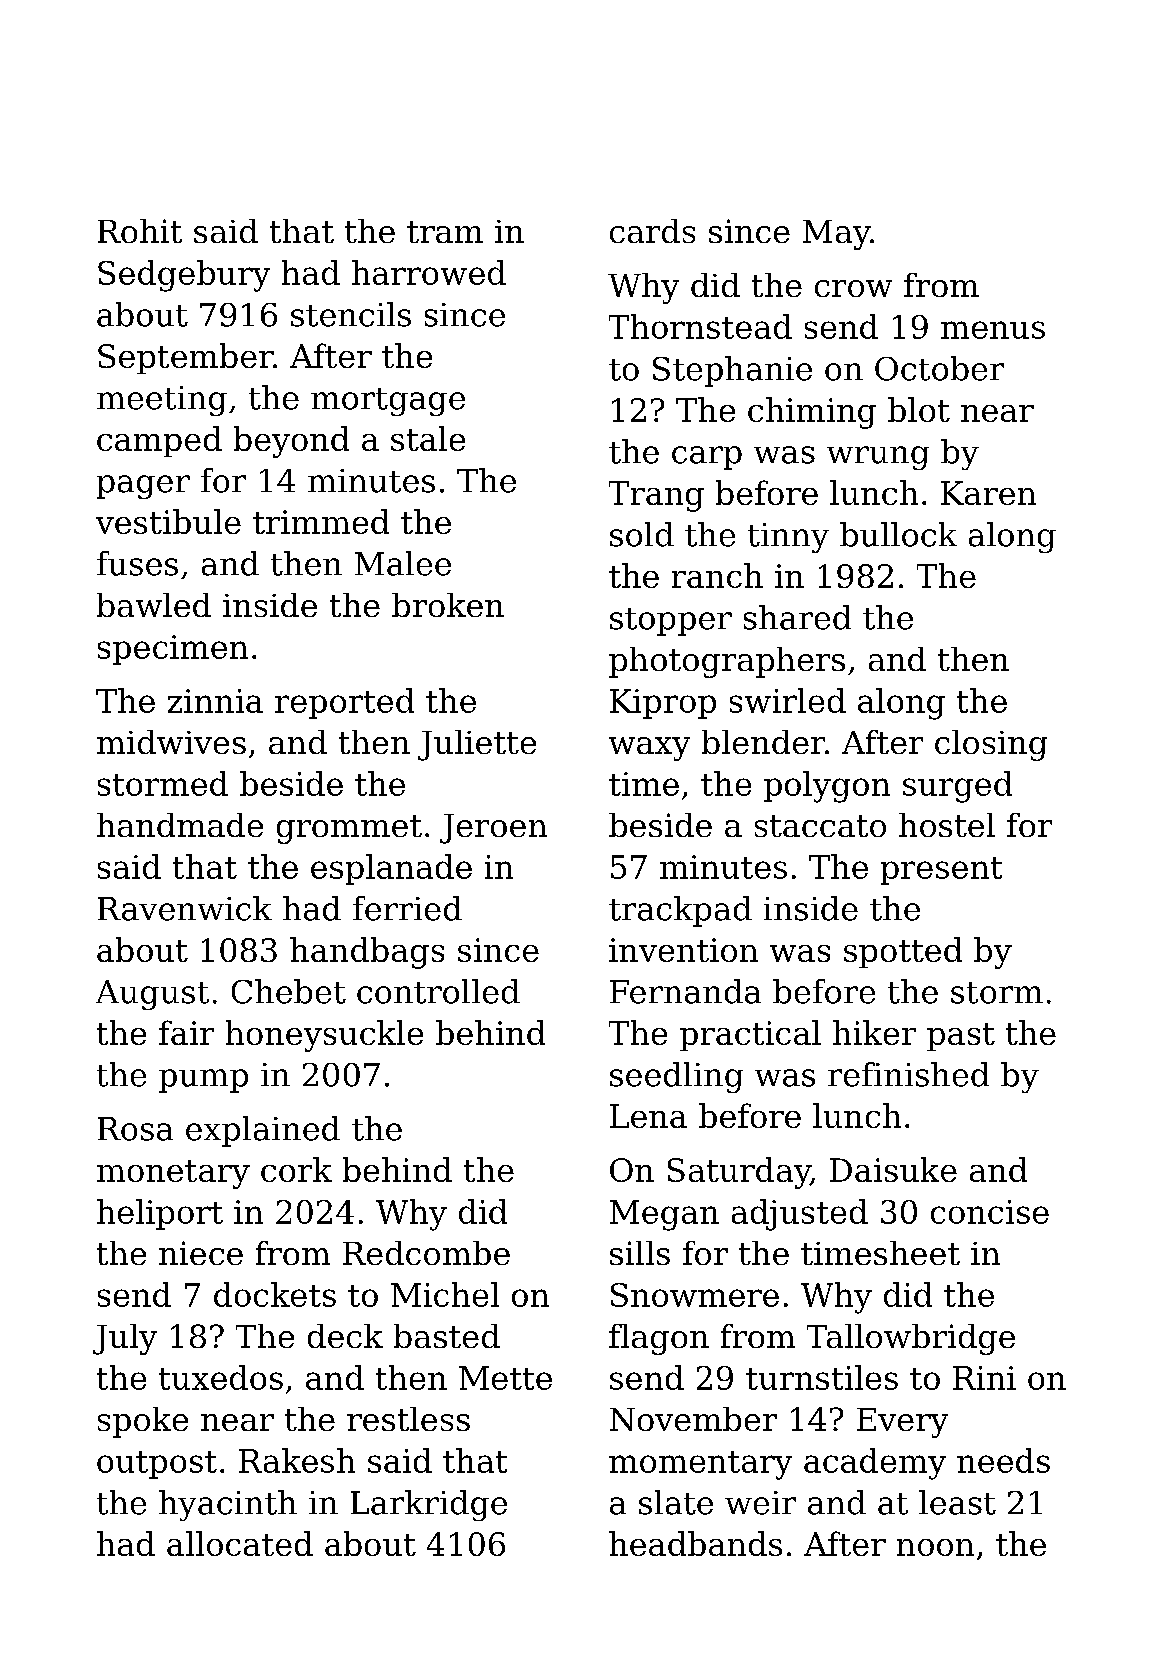 The height and width of the screenshot is (1654, 1165). What do you see at coordinates (836, 235) in the screenshot?
I see `May` at bounding box center [836, 235].
